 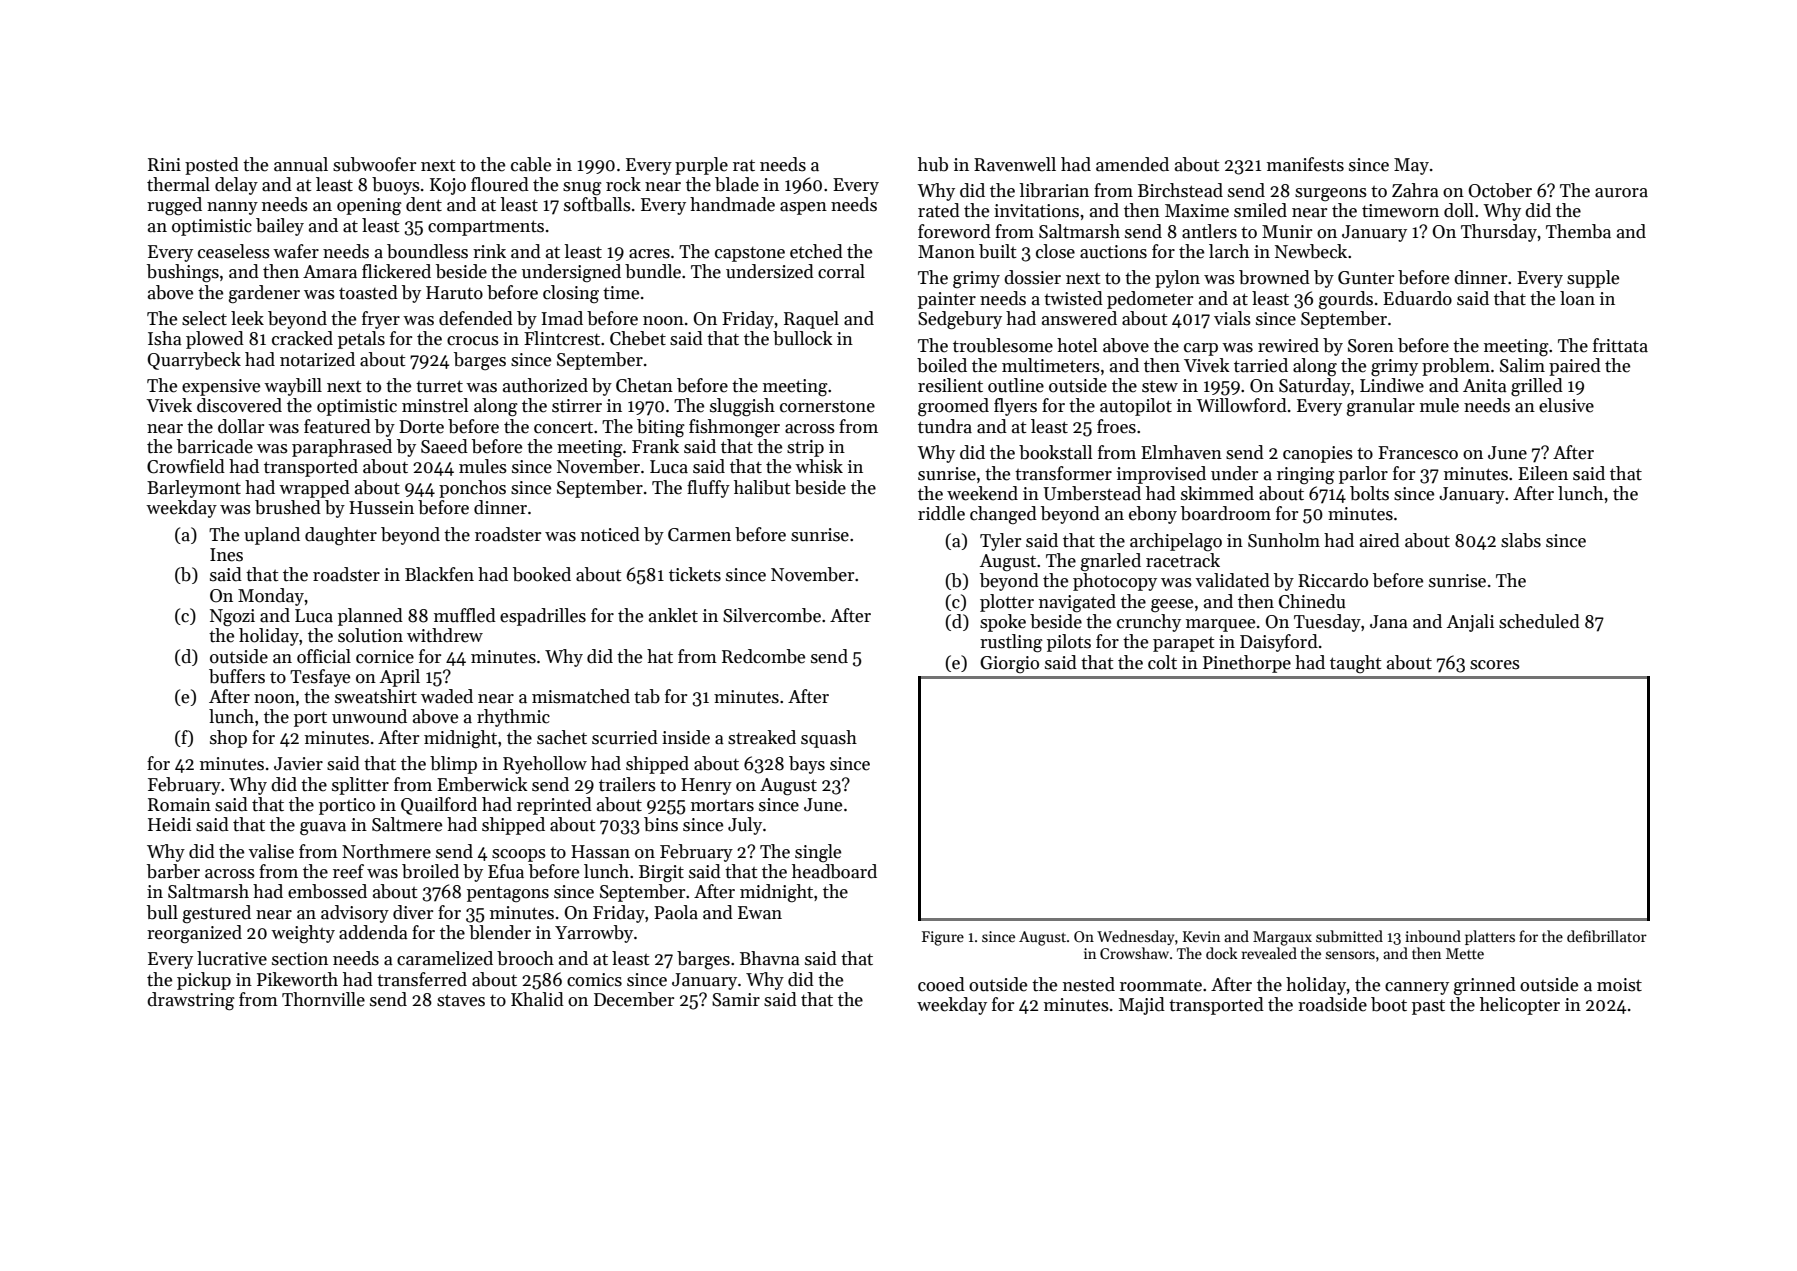 I want to click on spoke, so click(x=1003, y=623).
